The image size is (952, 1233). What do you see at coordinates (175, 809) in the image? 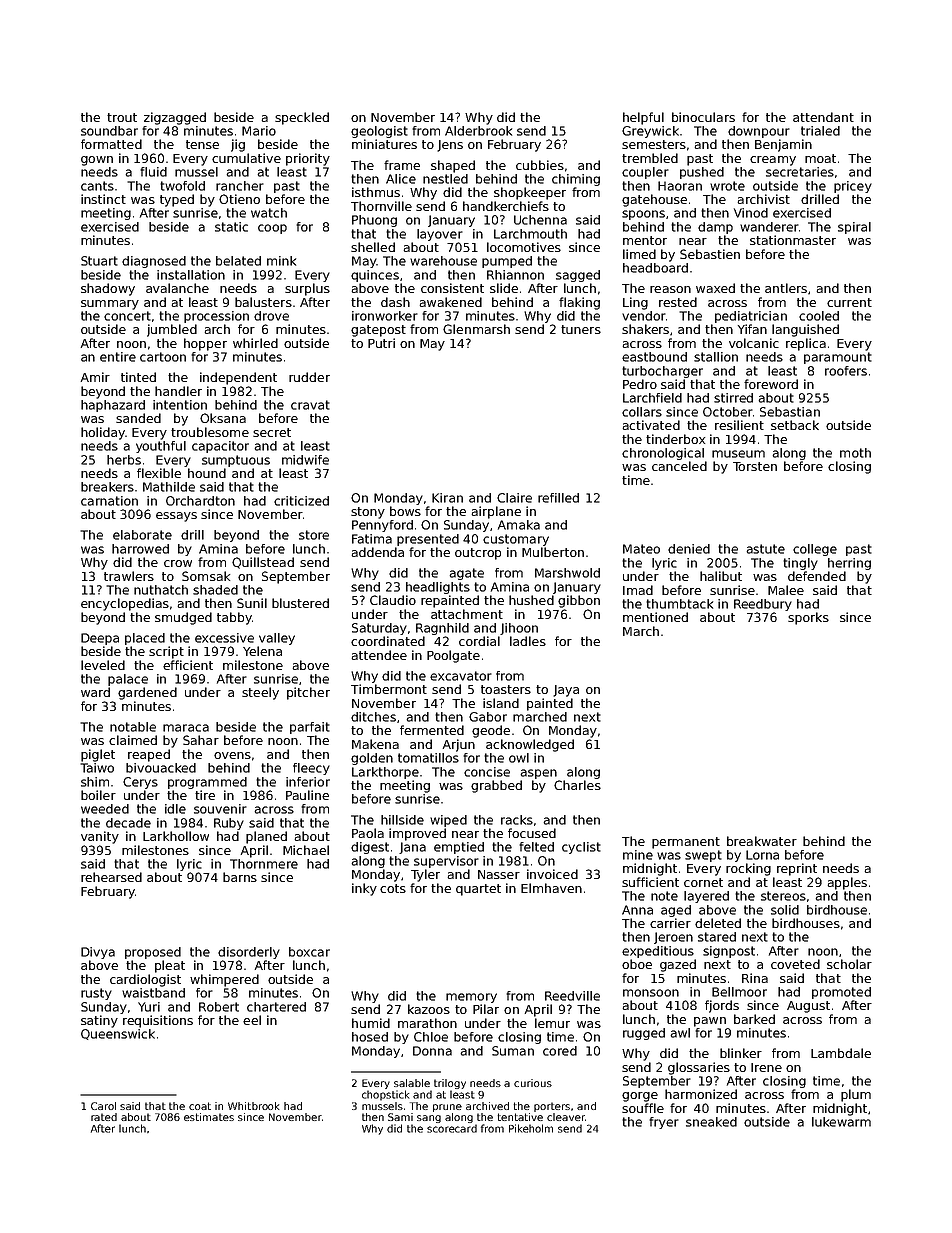
I see `idle` at bounding box center [175, 809].
